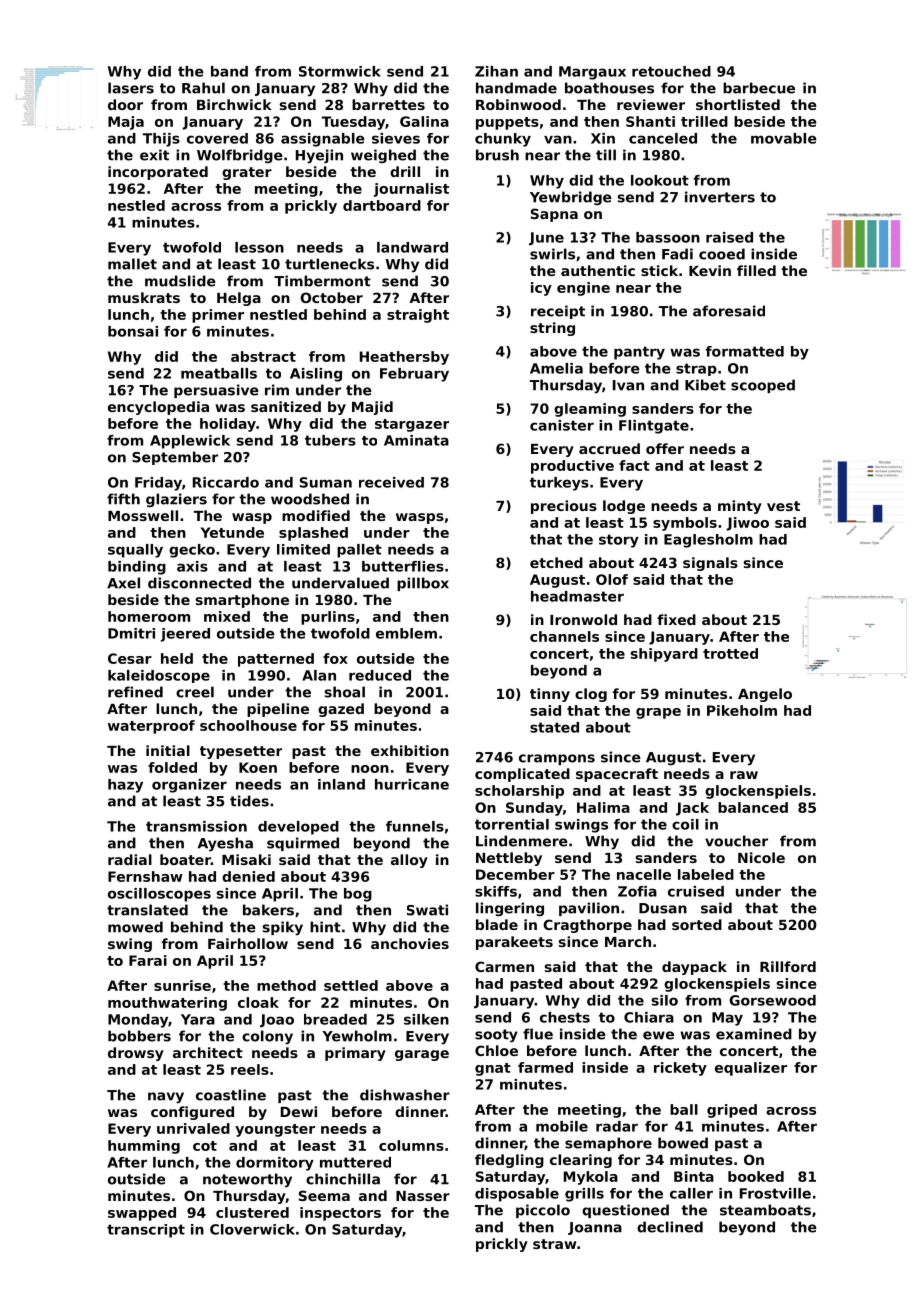  Describe the element at coordinates (554, 1244) in the page. I see `straw` at that location.
